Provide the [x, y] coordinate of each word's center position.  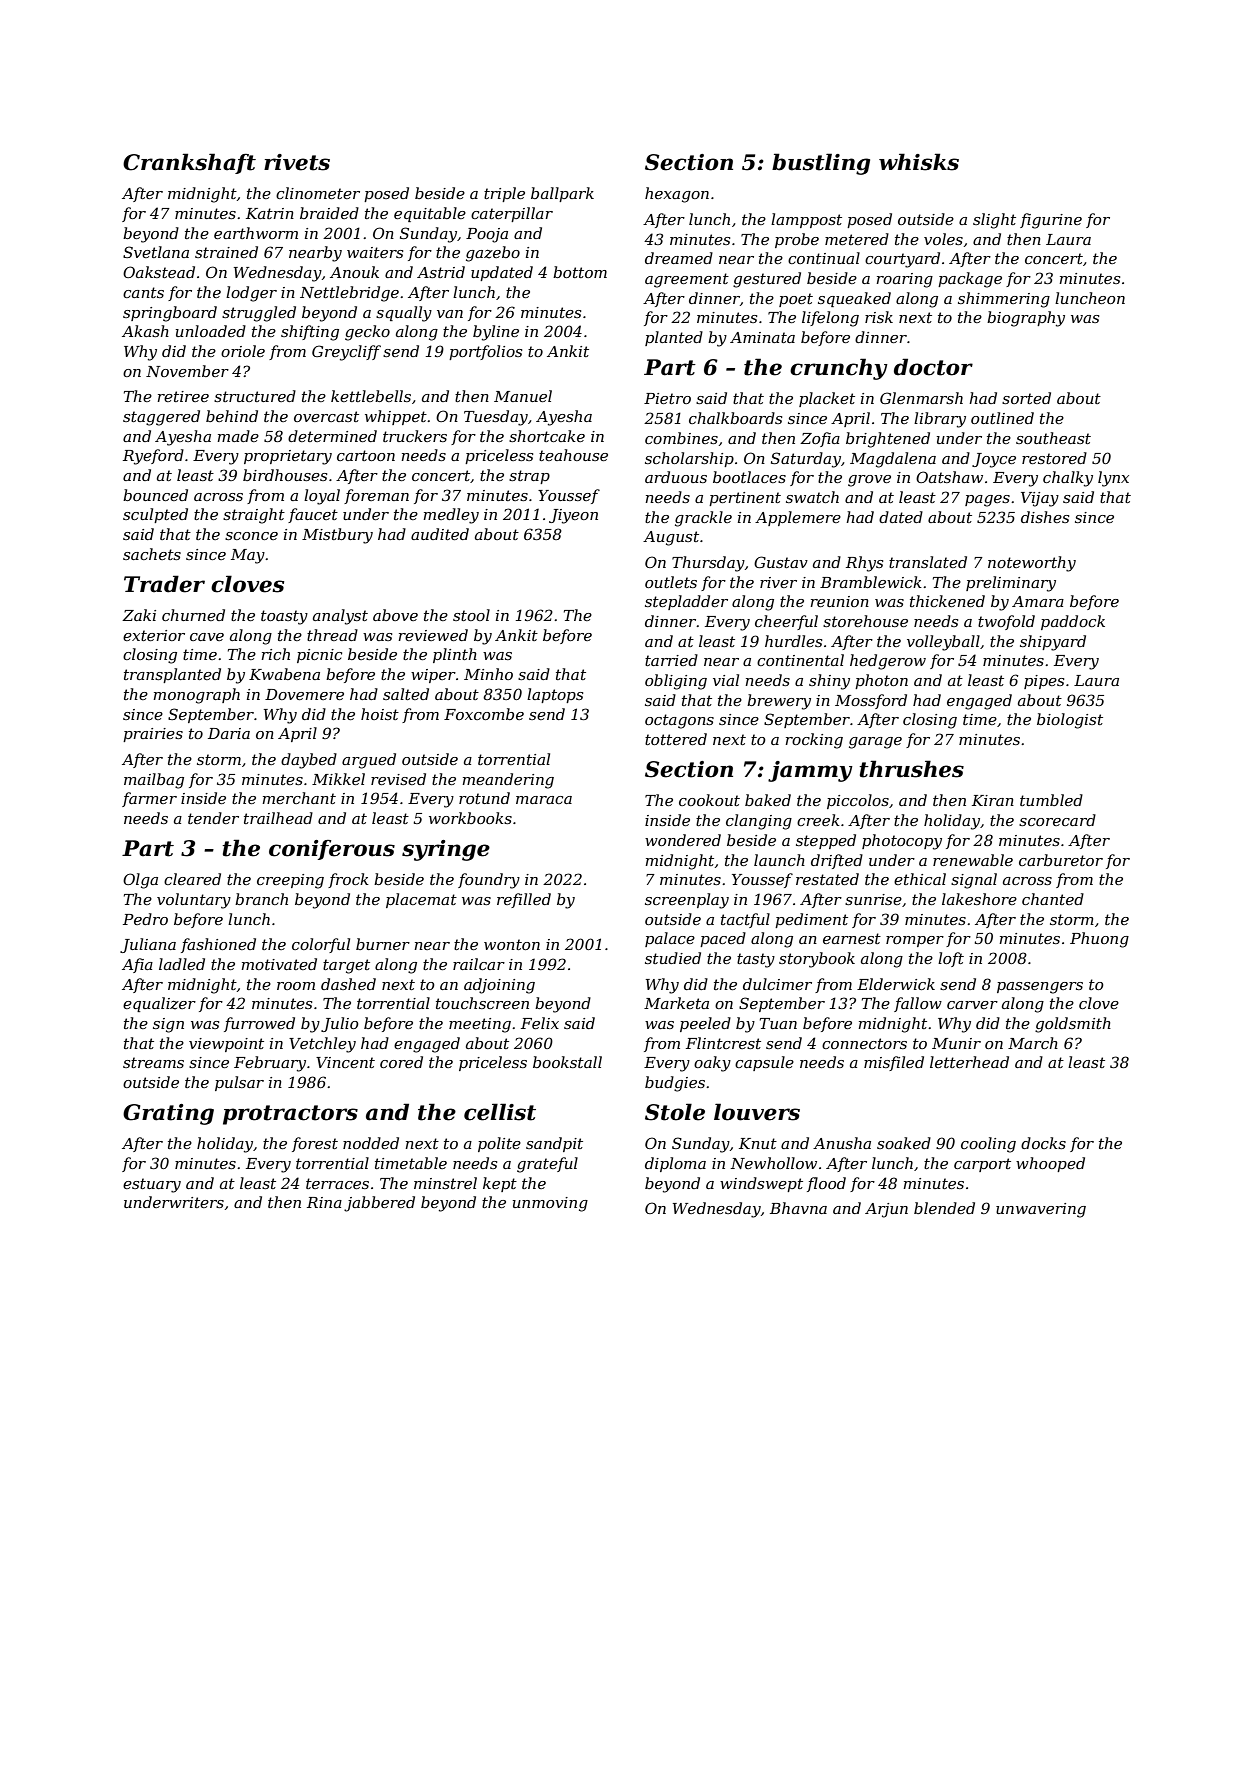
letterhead [969, 1062]
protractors [290, 1115]
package [970, 280]
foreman [376, 496]
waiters [375, 252]
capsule [764, 1063]
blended [944, 1208]
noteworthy [1032, 564]
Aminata [762, 337]
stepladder [686, 602]
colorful [321, 945]
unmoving [550, 1204]
